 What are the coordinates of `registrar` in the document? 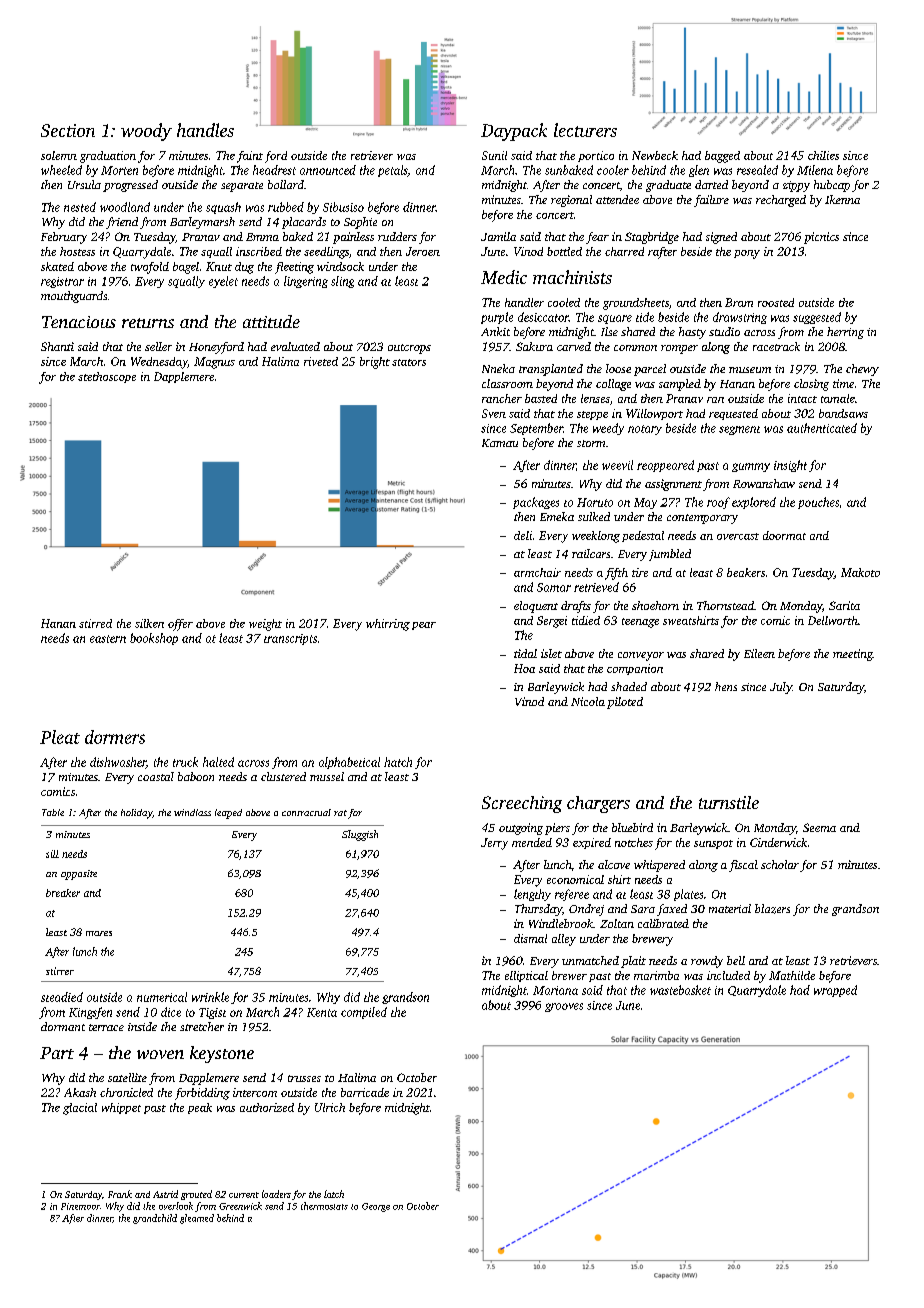 It's located at (62, 282).
